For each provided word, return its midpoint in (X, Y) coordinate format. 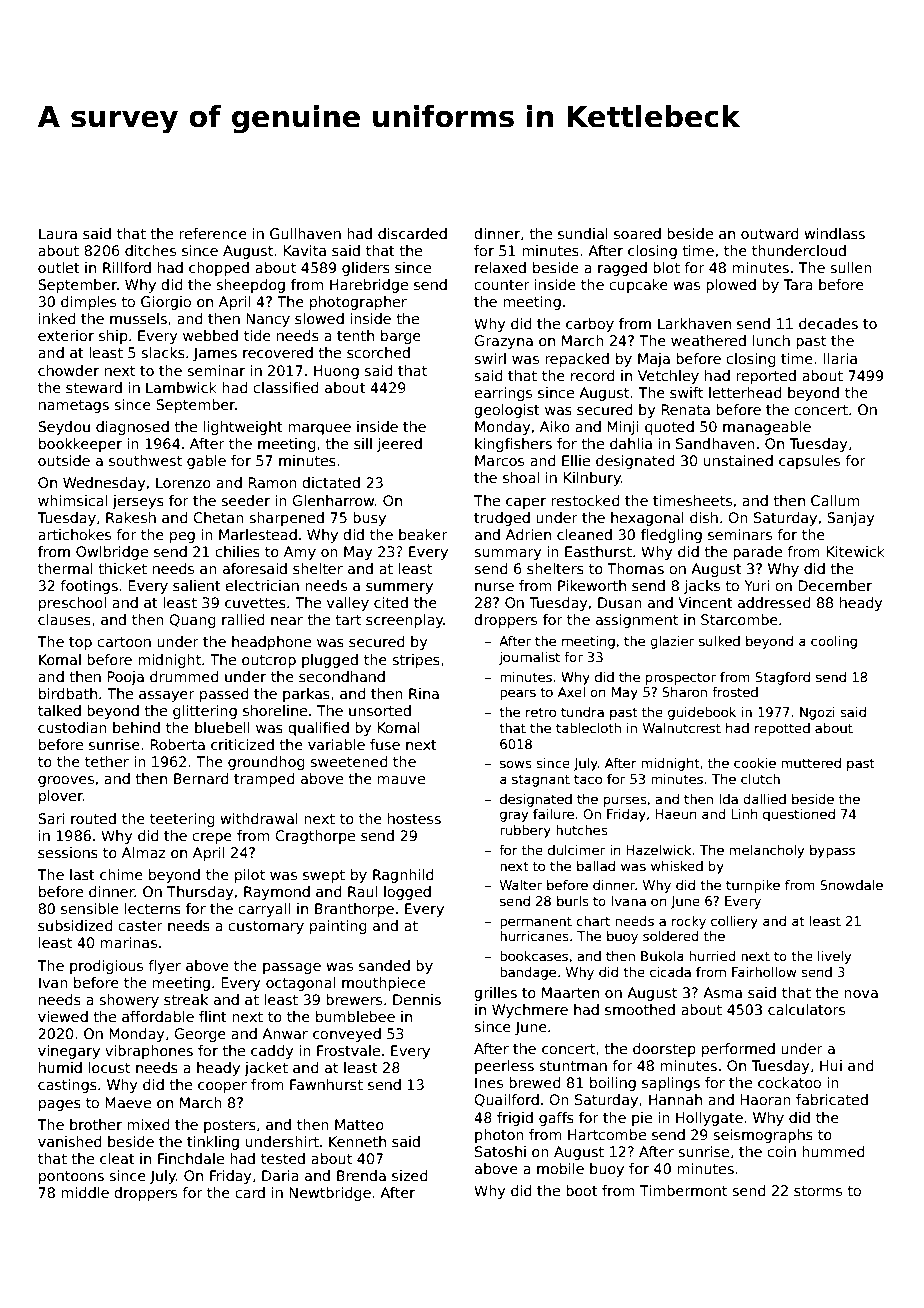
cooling (834, 642)
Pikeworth (592, 585)
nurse (494, 587)
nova (861, 994)
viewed (63, 1016)
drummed (184, 676)
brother (96, 1124)
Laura (58, 233)
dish (704, 517)
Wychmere (530, 1011)
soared (637, 233)
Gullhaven (305, 233)
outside (64, 460)
